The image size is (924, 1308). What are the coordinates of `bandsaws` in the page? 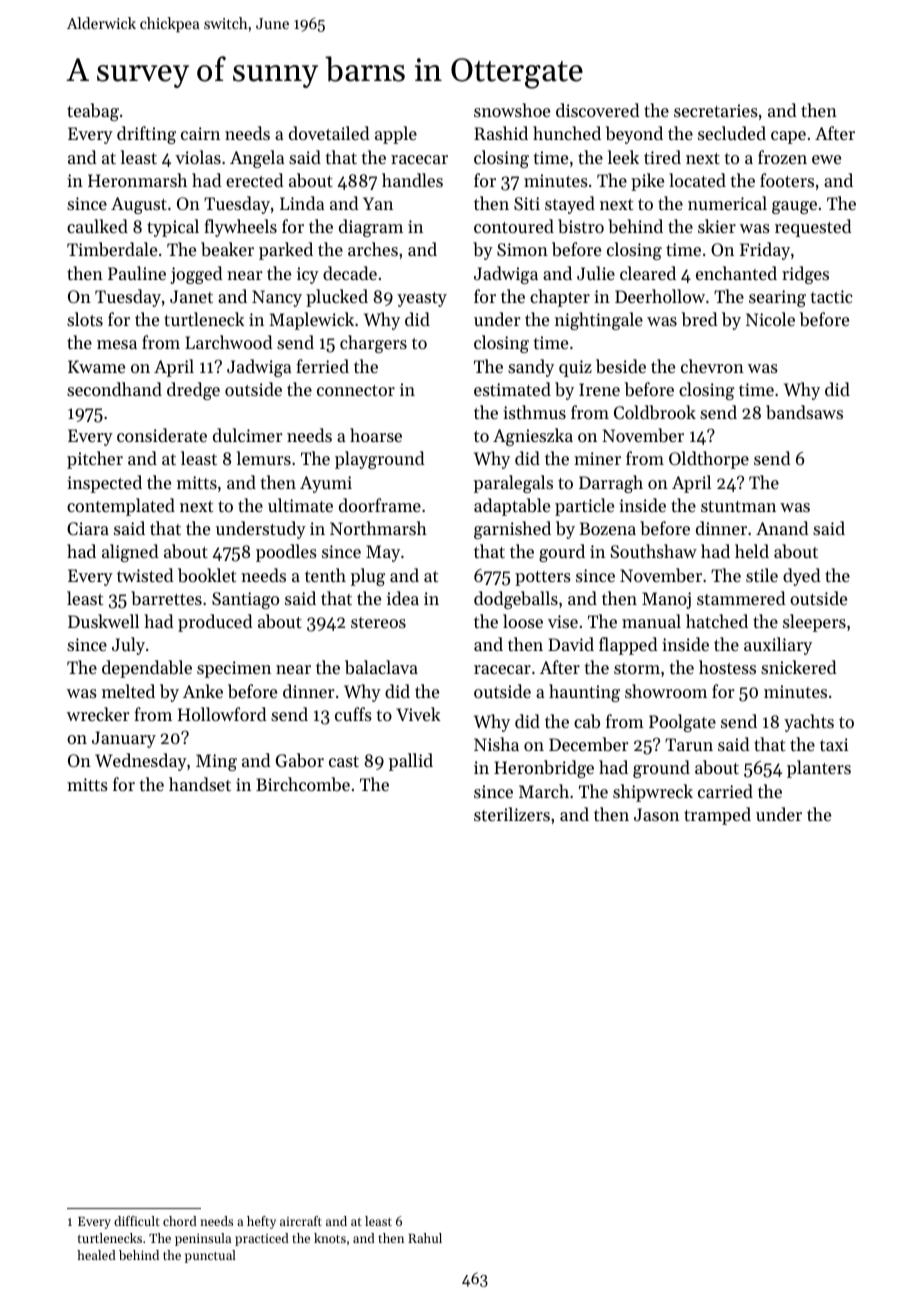 It's located at (804, 412).
